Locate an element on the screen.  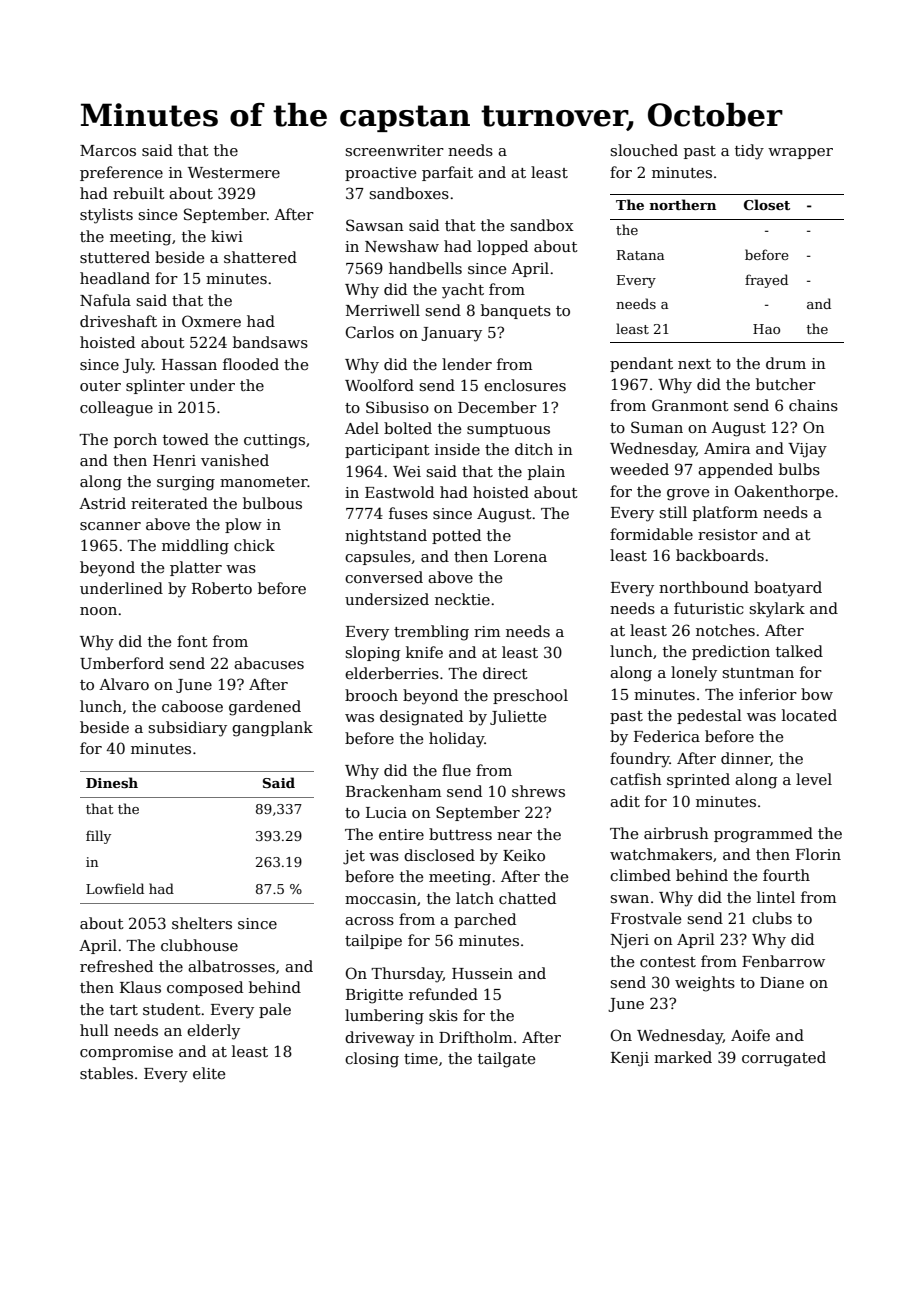
bandsaws is located at coordinates (270, 342).
